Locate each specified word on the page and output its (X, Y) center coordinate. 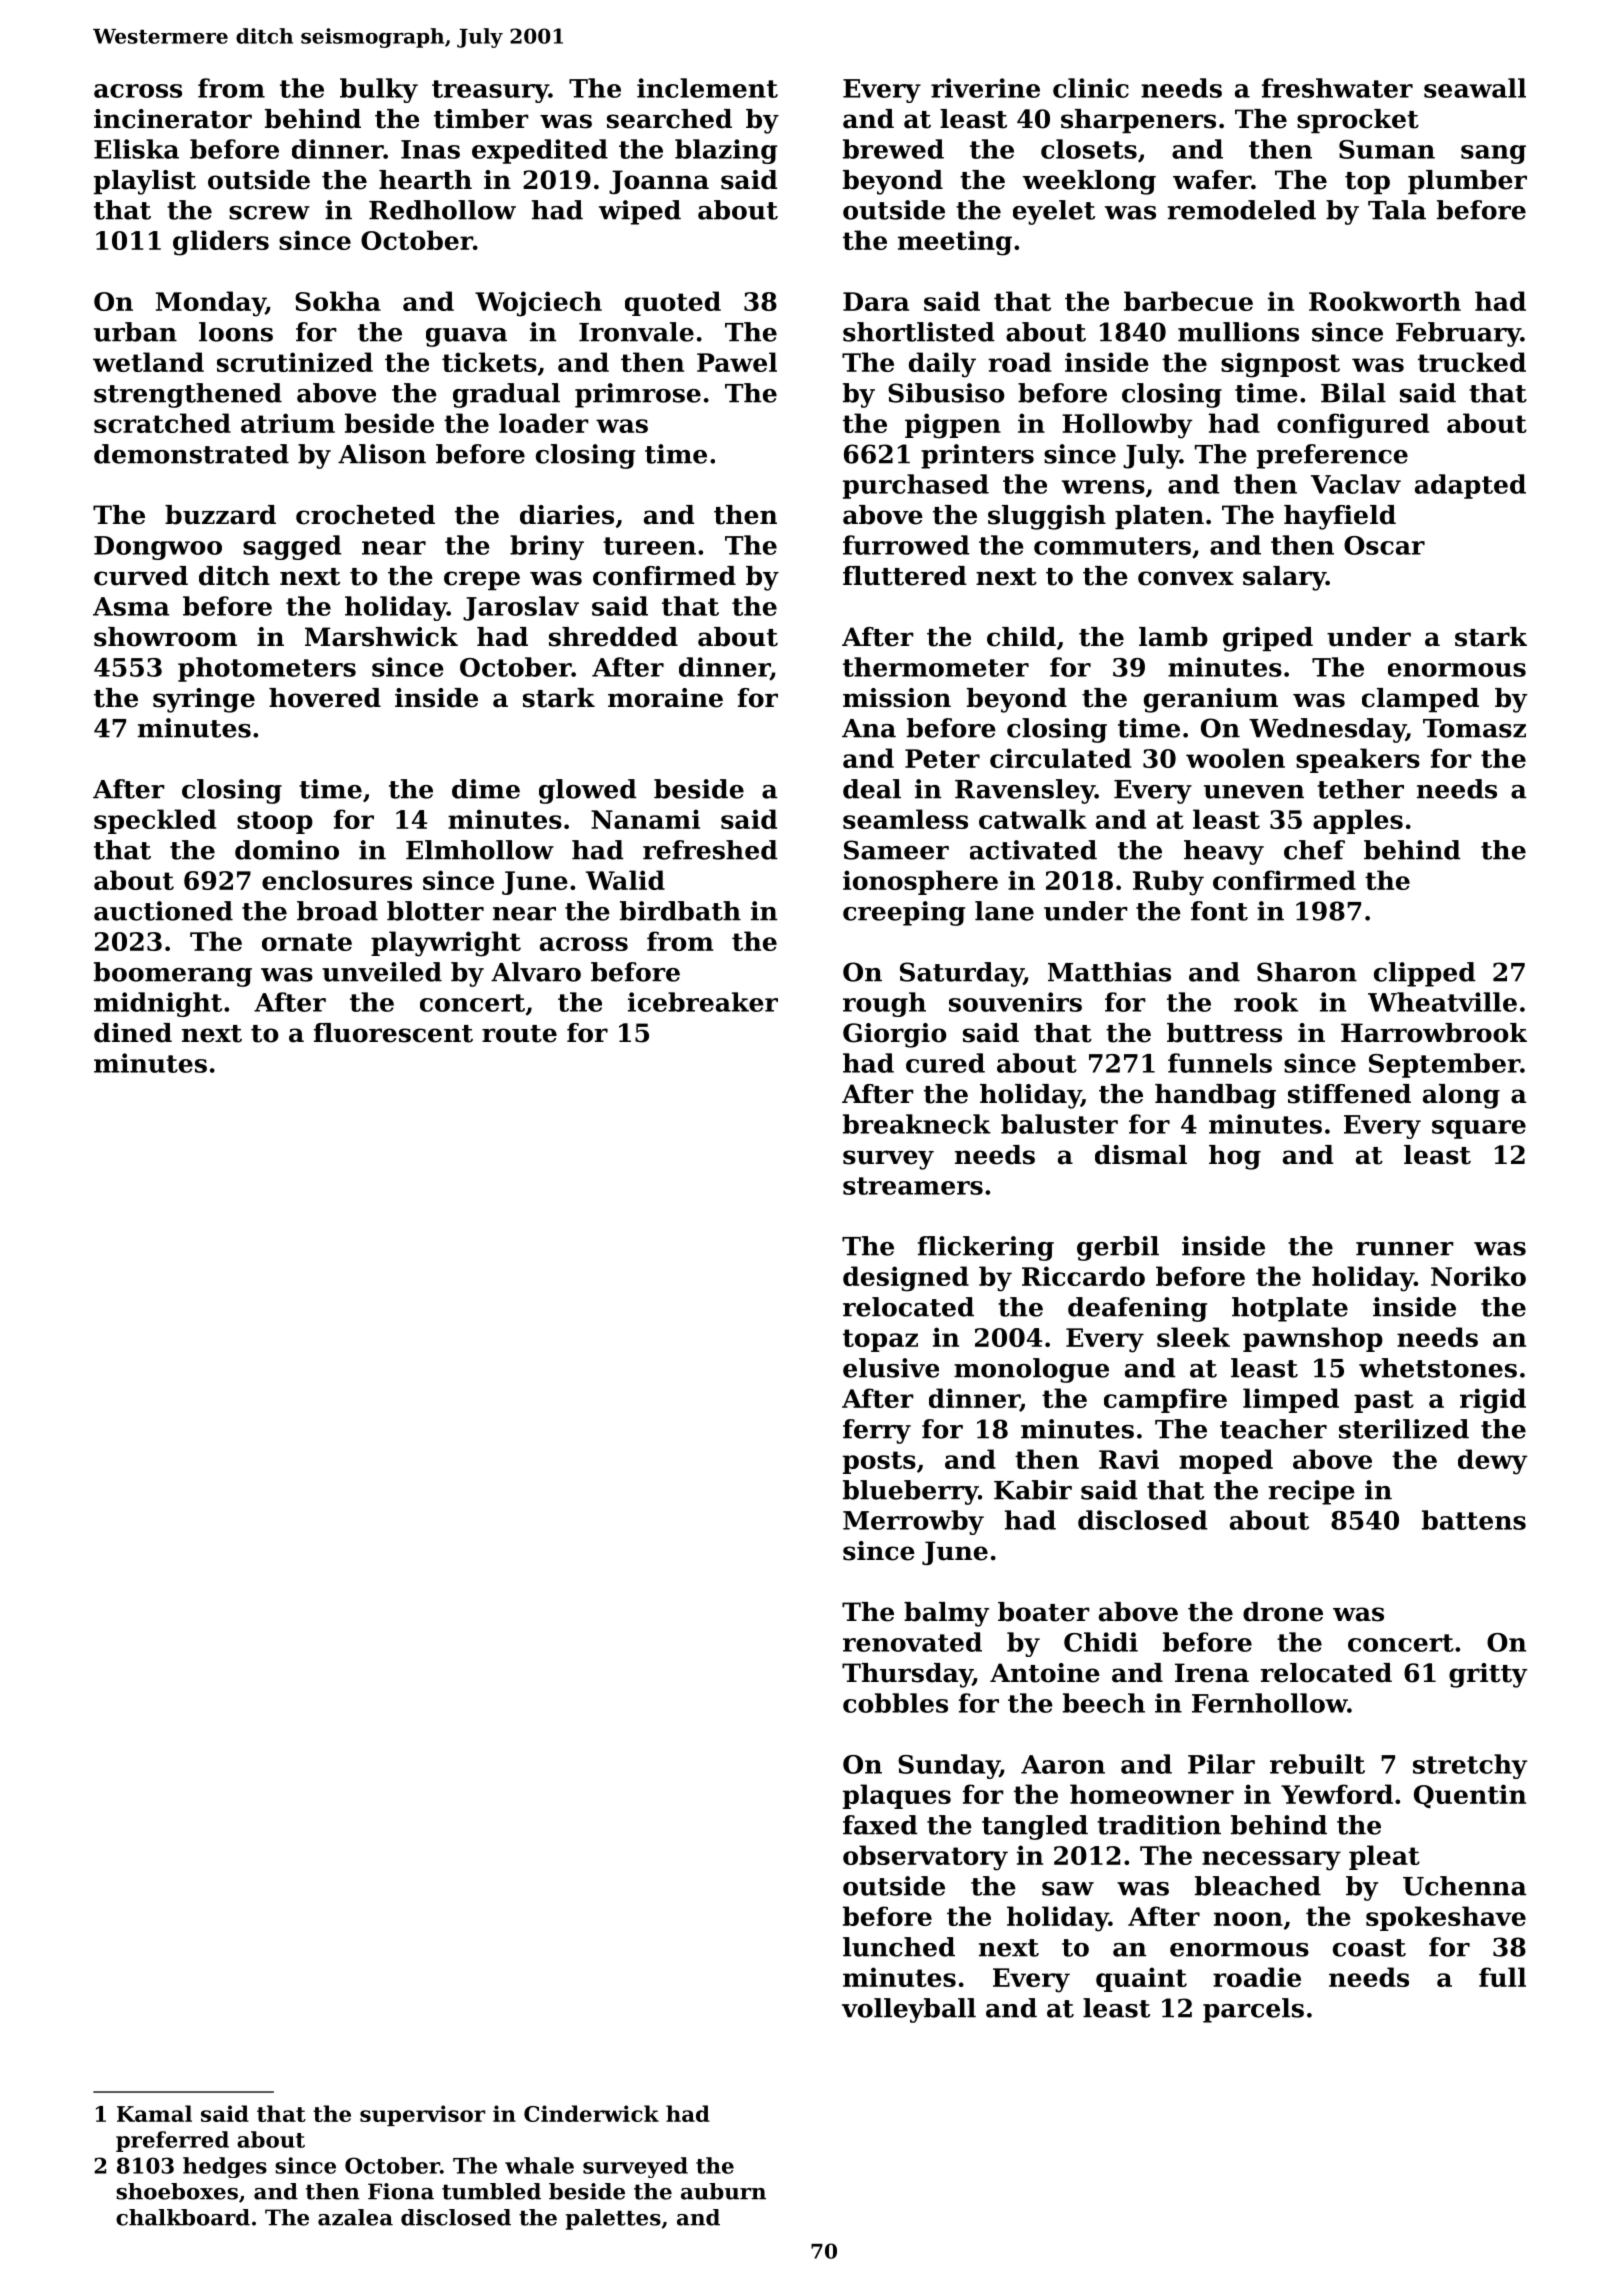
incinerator (173, 119)
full (1502, 1977)
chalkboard (183, 2217)
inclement (707, 88)
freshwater (1337, 88)
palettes (613, 2219)
